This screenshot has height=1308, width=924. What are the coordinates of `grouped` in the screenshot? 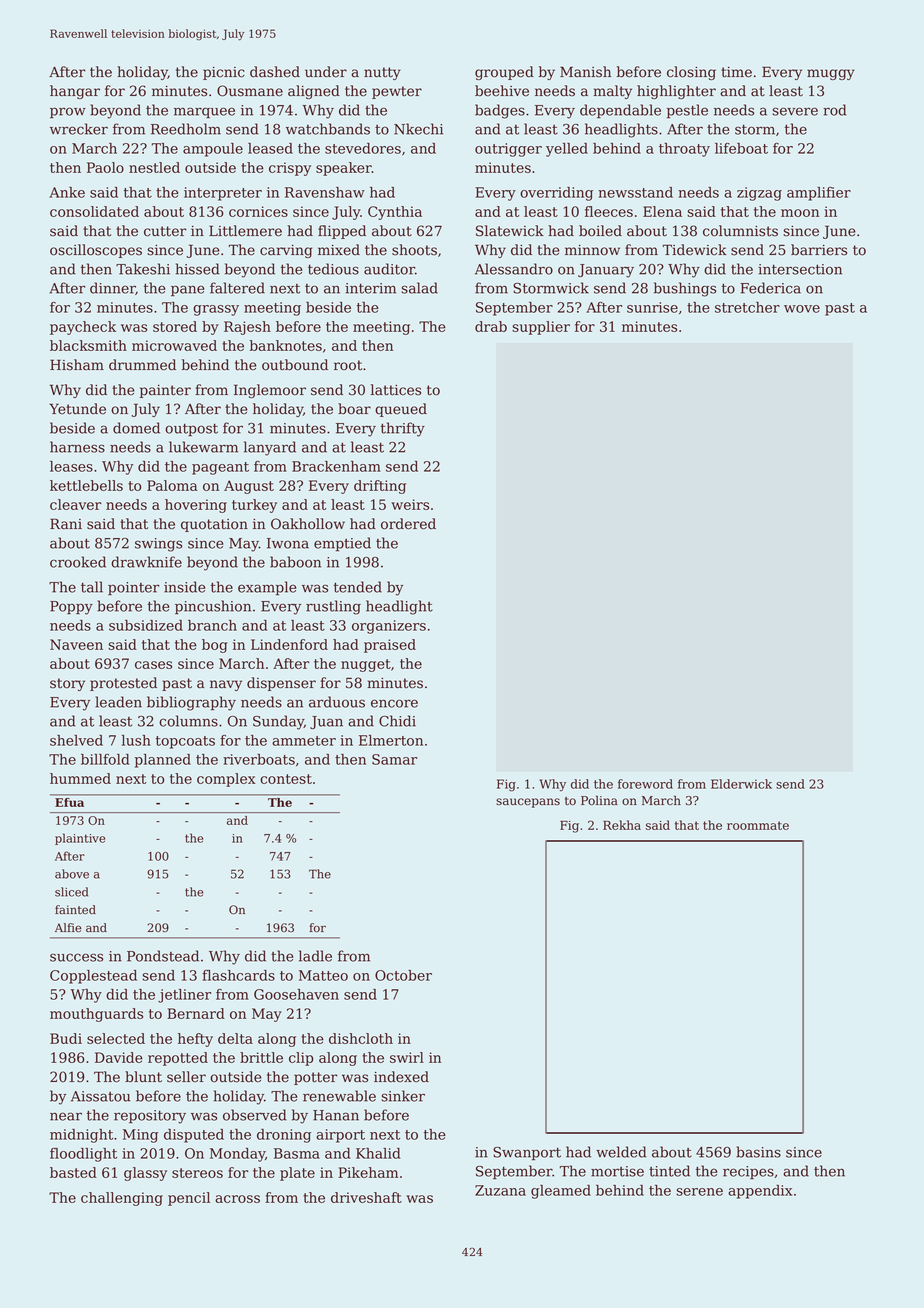 It's located at (504, 73).
